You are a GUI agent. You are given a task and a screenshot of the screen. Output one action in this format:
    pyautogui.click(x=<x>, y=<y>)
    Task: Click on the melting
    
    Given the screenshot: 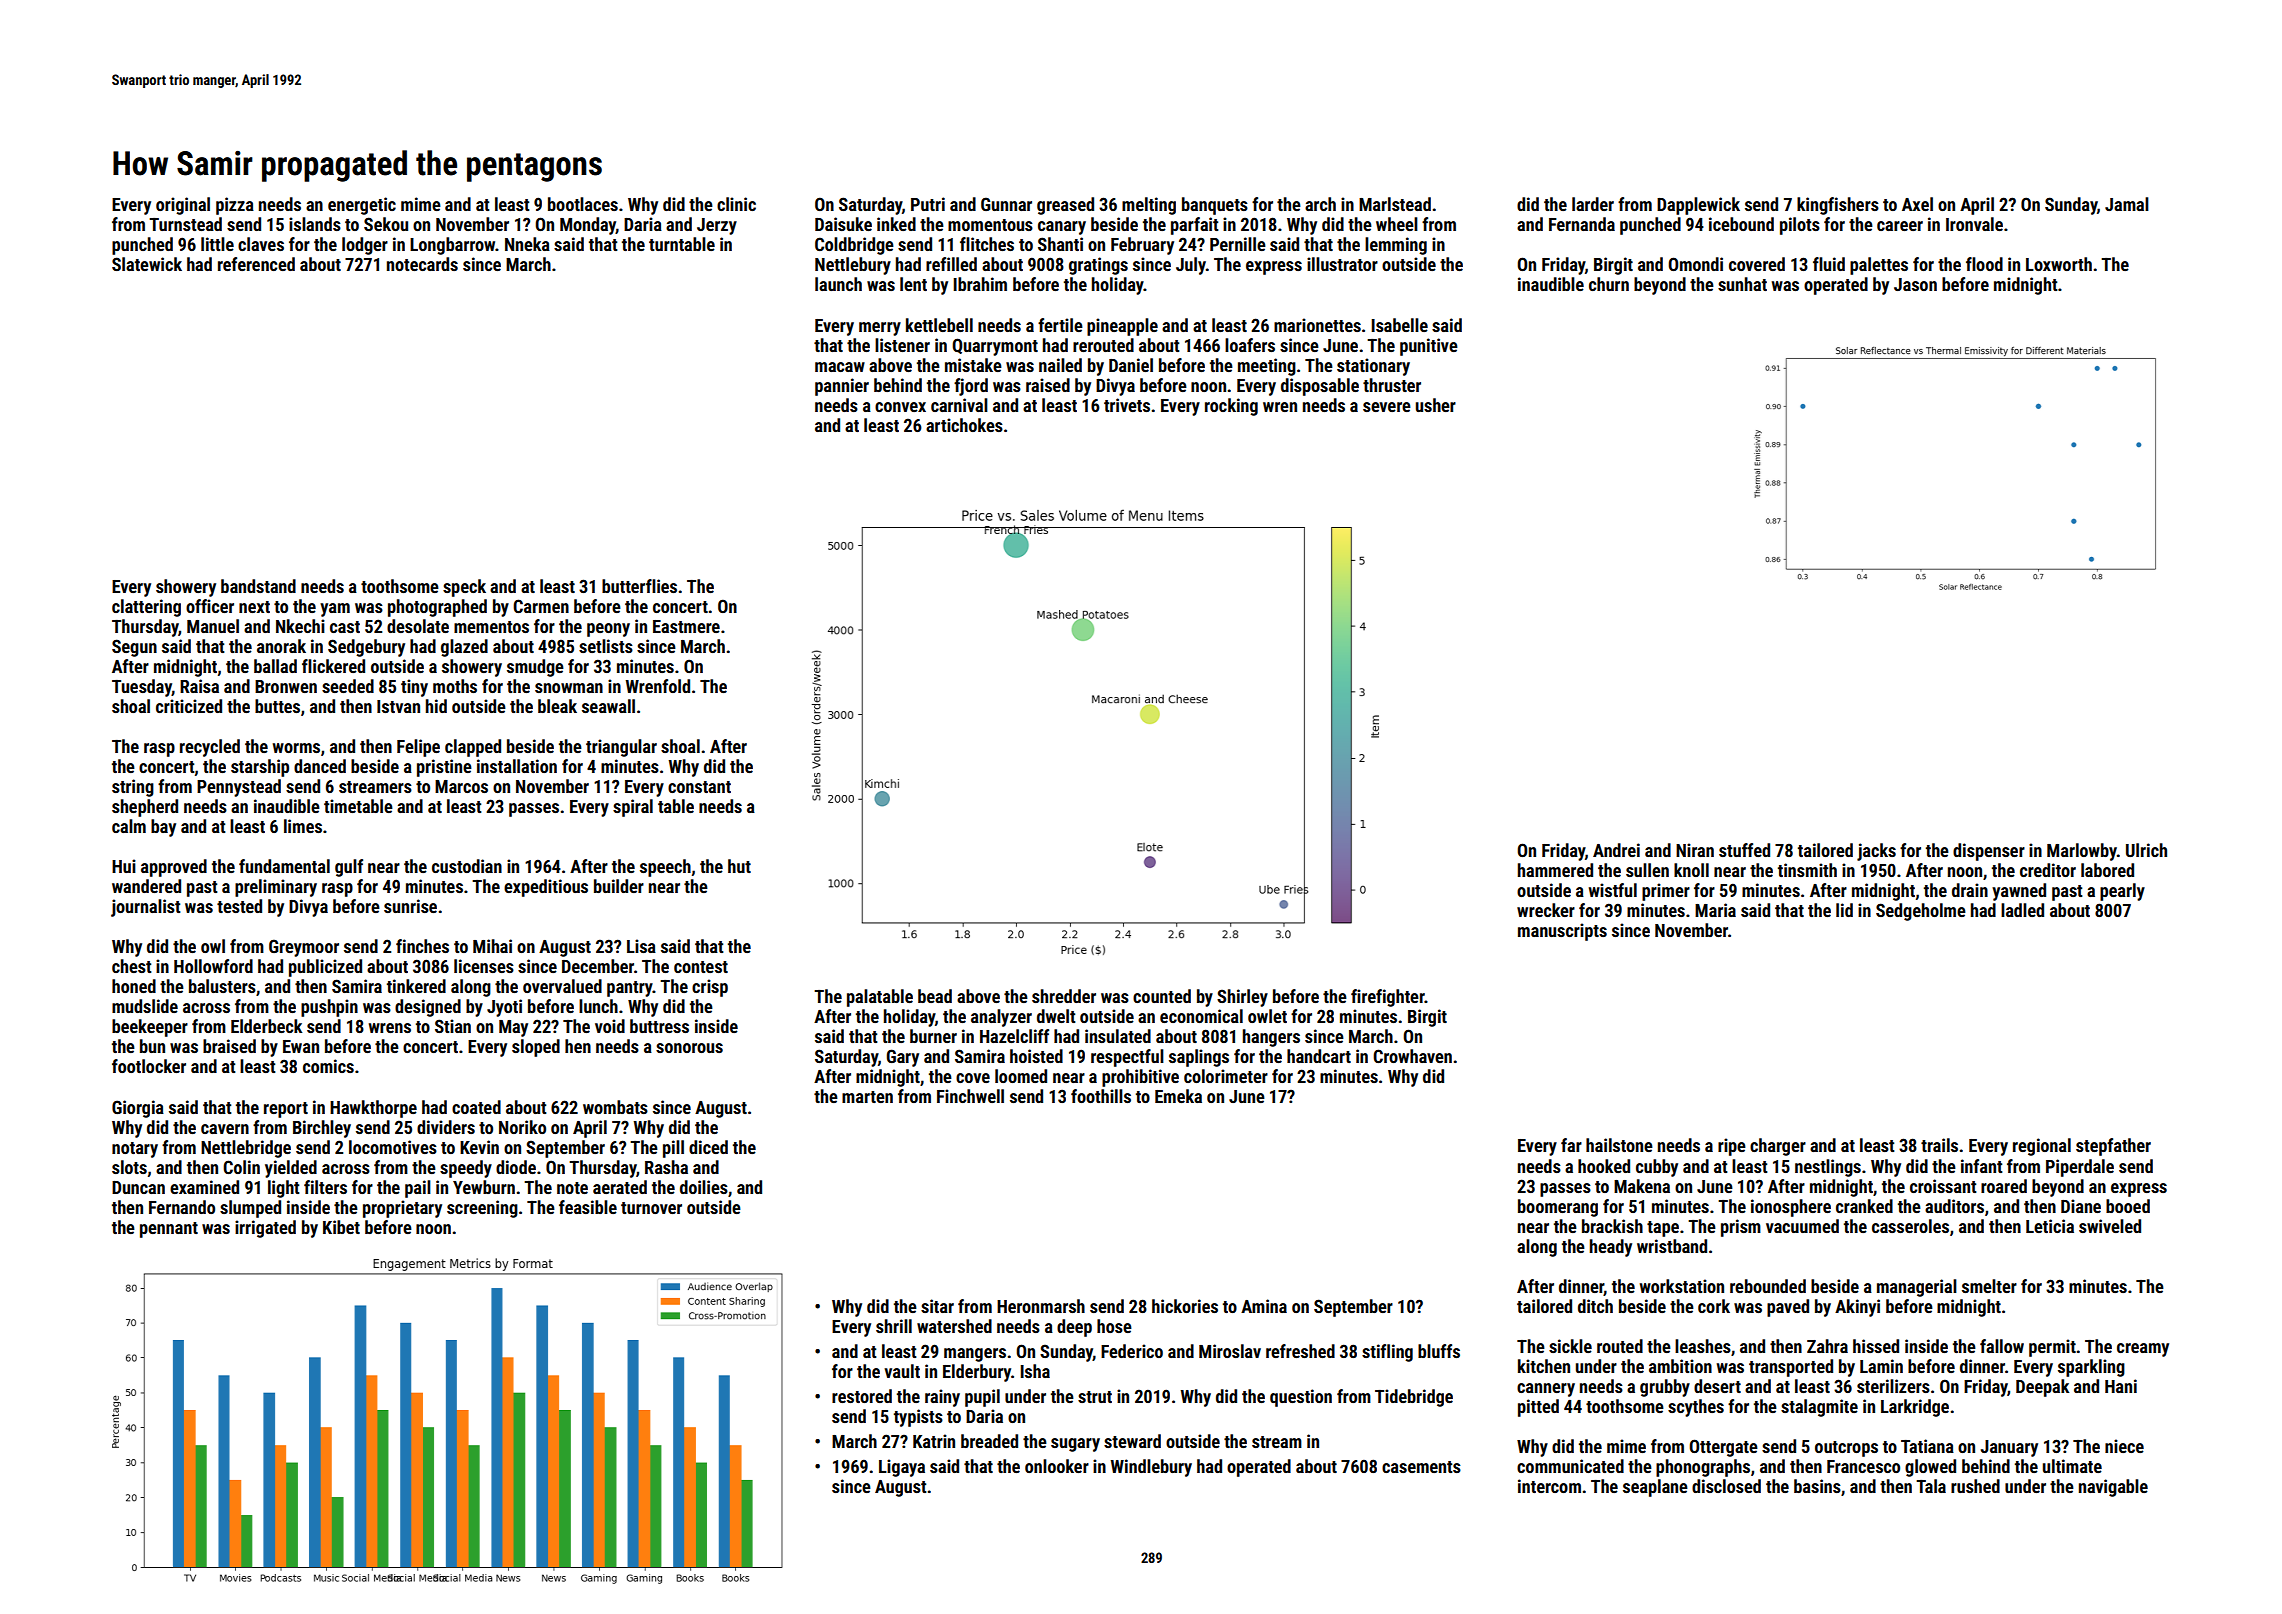 What is the action you would take?
    pyautogui.click(x=1149, y=206)
